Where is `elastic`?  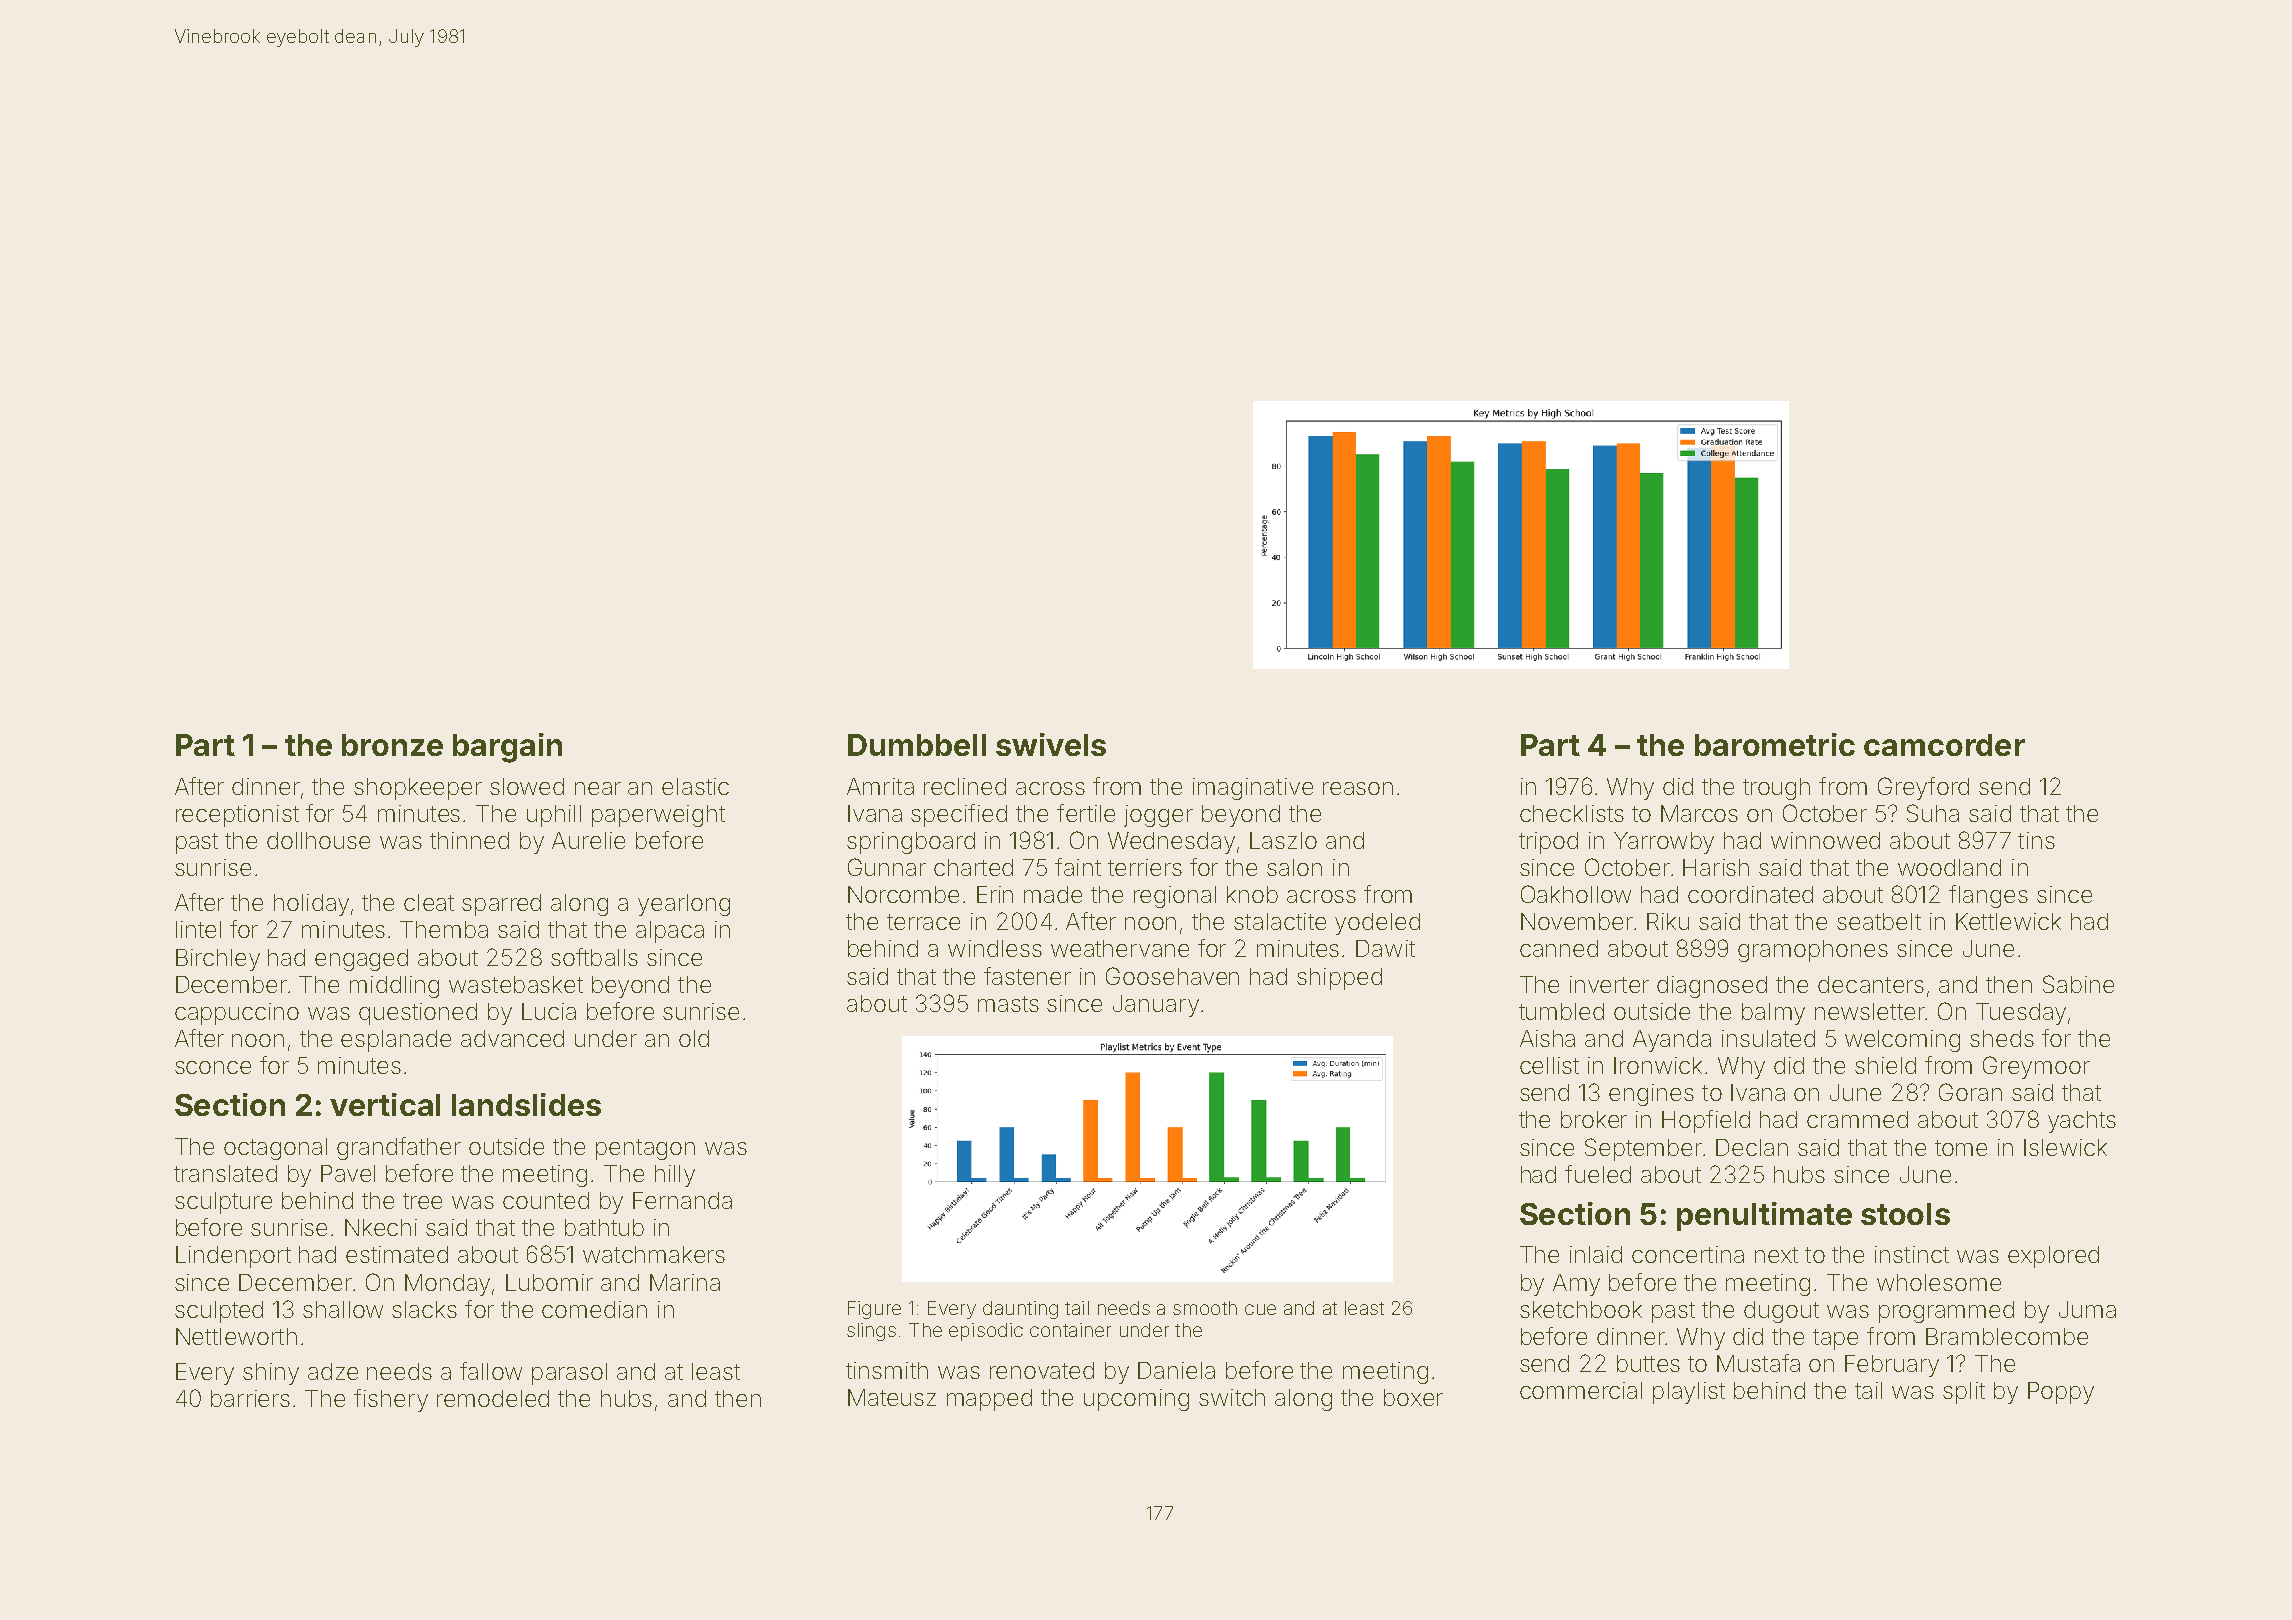
elastic is located at coordinates (695, 786).
